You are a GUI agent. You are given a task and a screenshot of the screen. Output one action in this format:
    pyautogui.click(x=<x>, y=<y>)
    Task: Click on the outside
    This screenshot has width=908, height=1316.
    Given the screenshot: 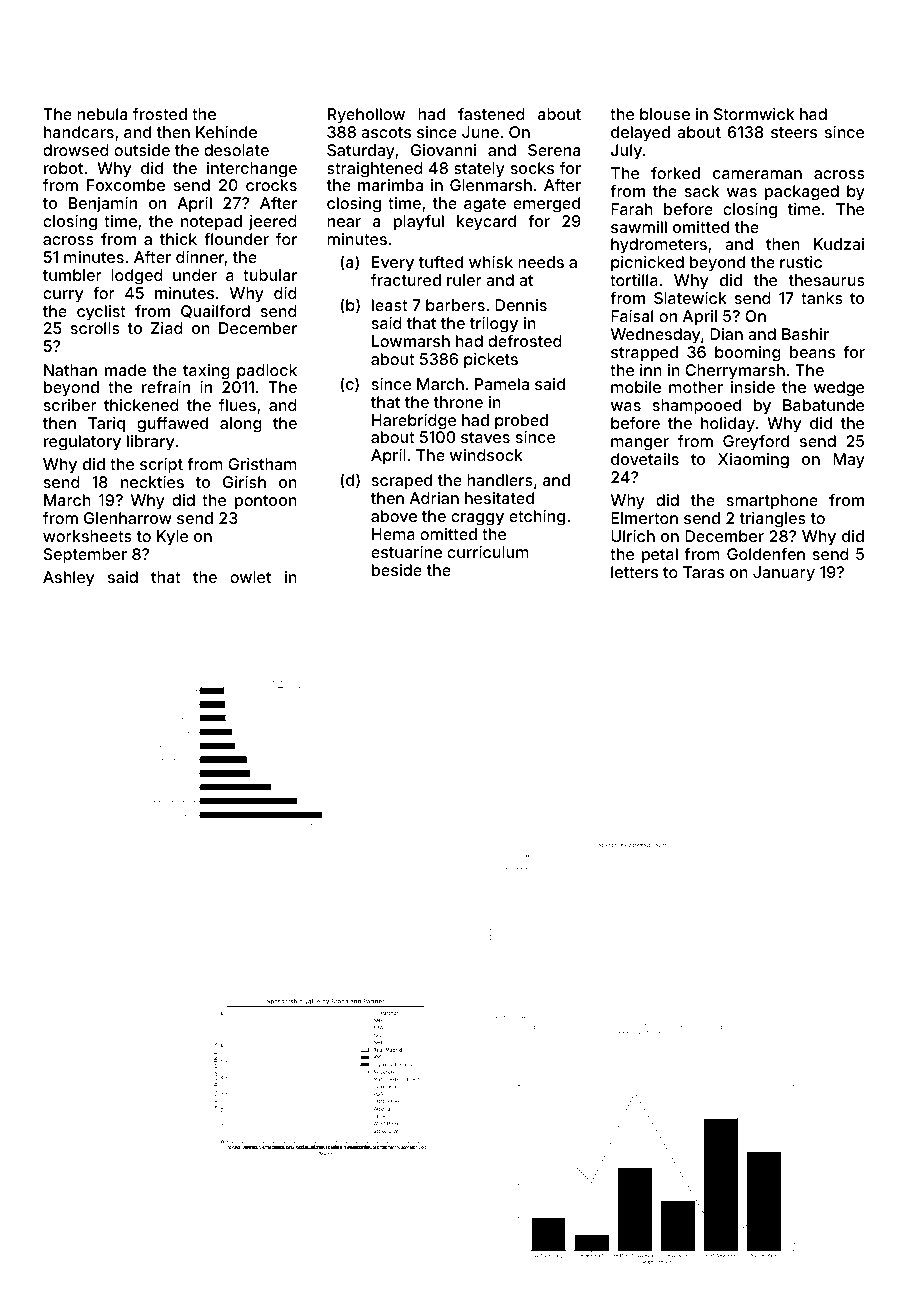 What is the action you would take?
    pyautogui.click(x=142, y=150)
